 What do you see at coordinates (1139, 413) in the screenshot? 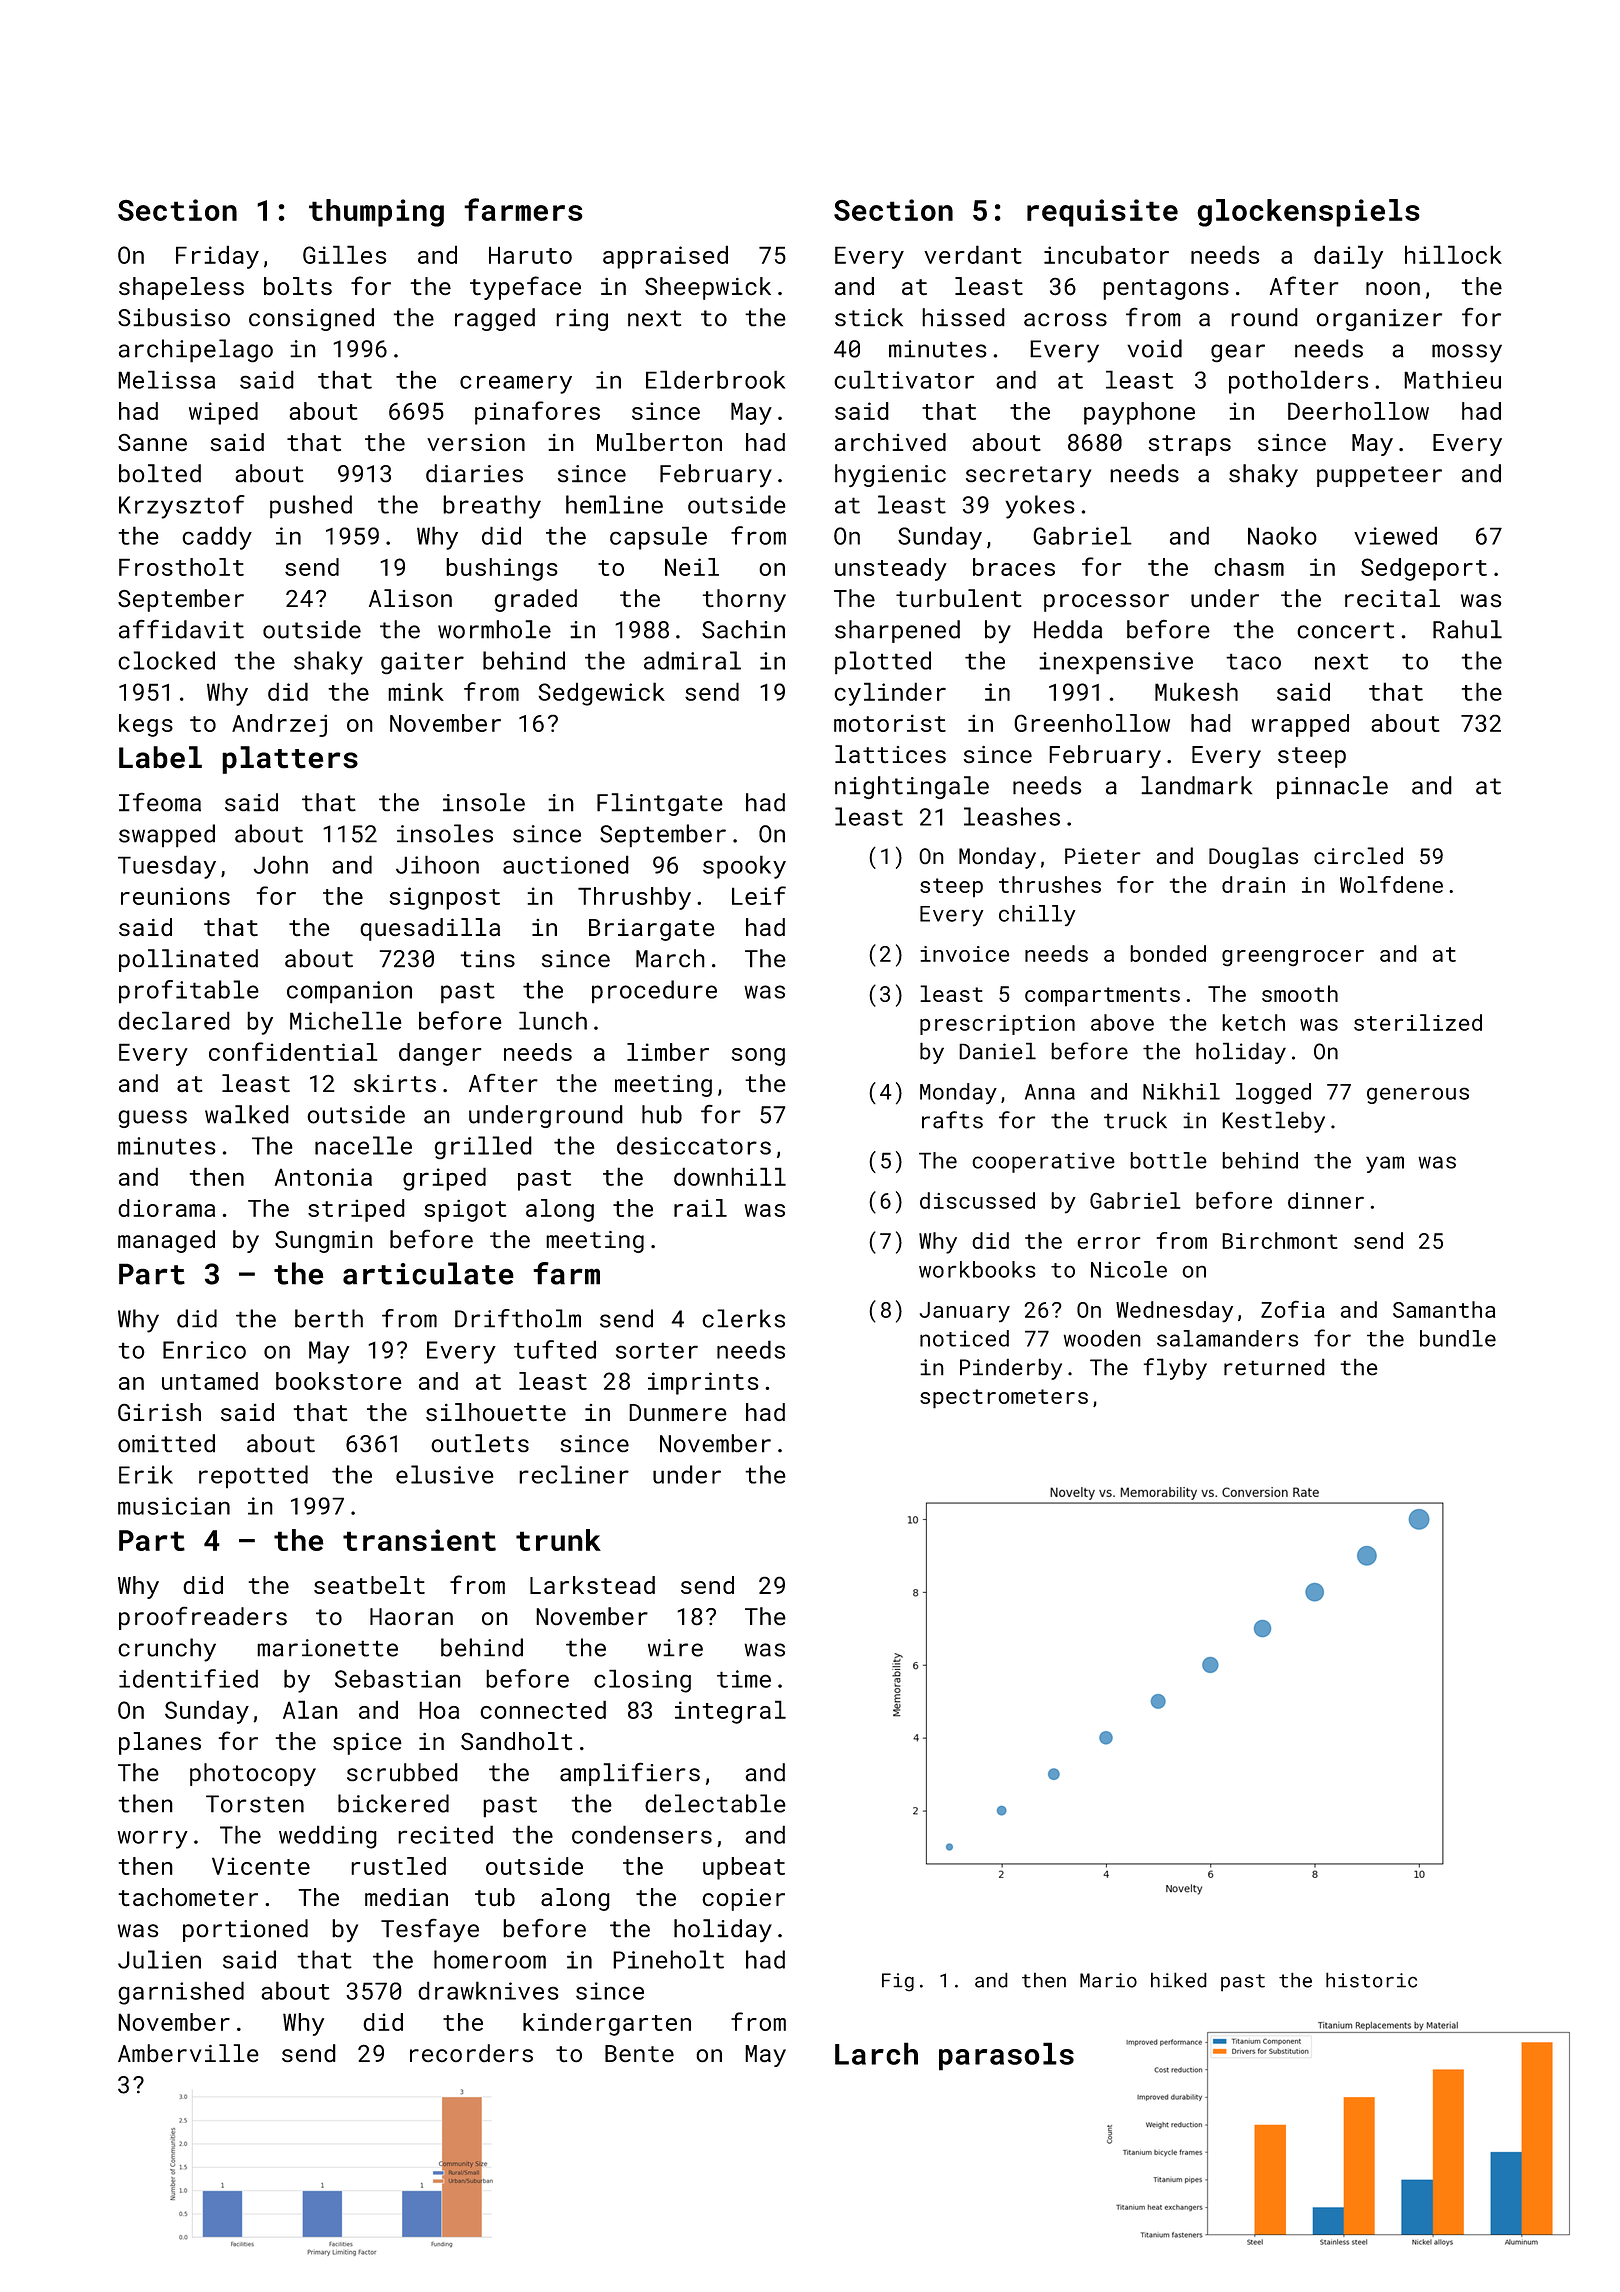
I see `payphone` at bounding box center [1139, 413].
